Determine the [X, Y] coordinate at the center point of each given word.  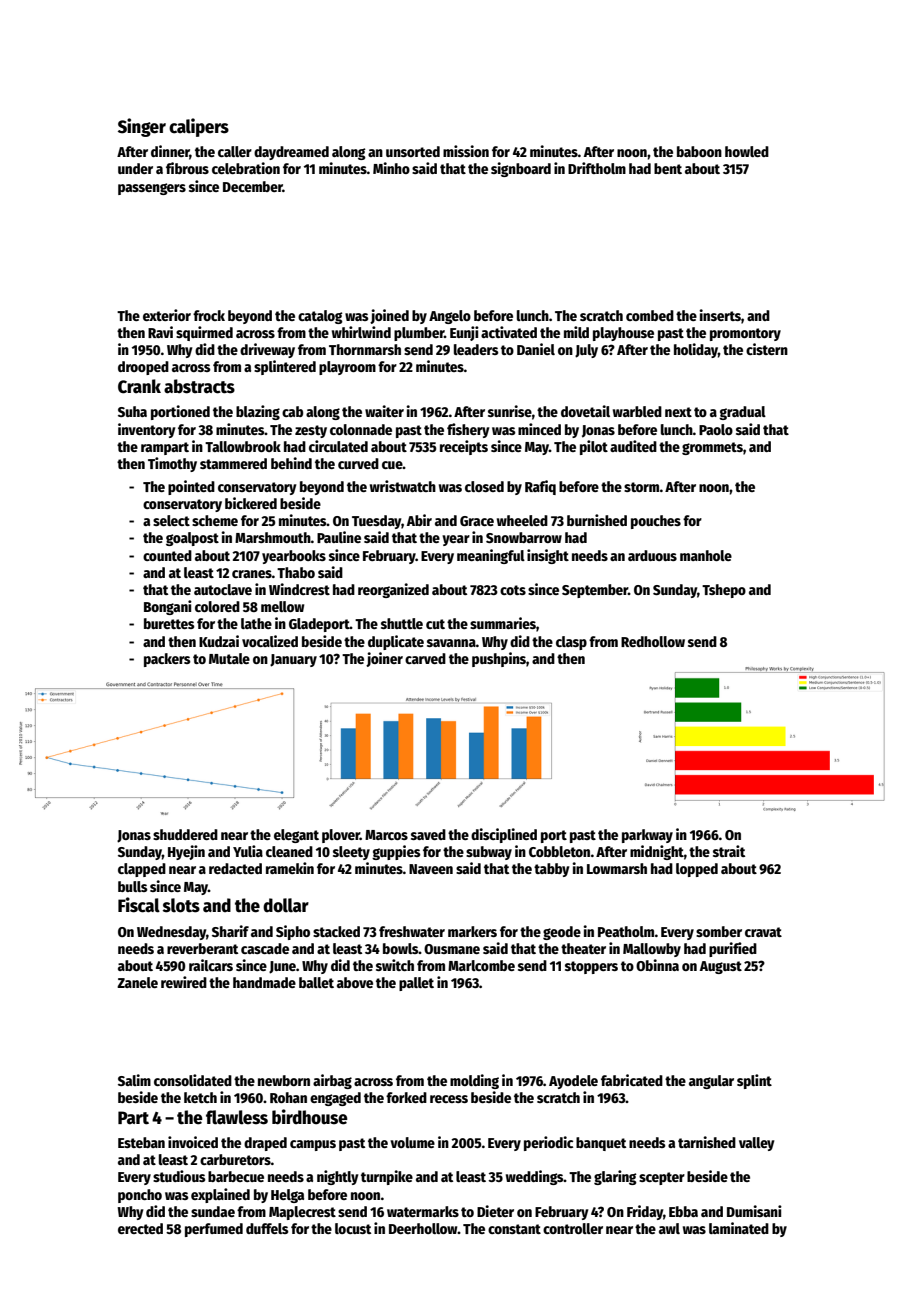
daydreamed [291, 153]
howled [747, 151]
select [171, 520]
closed [484, 486]
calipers [199, 127]
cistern [767, 349]
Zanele [137, 982]
